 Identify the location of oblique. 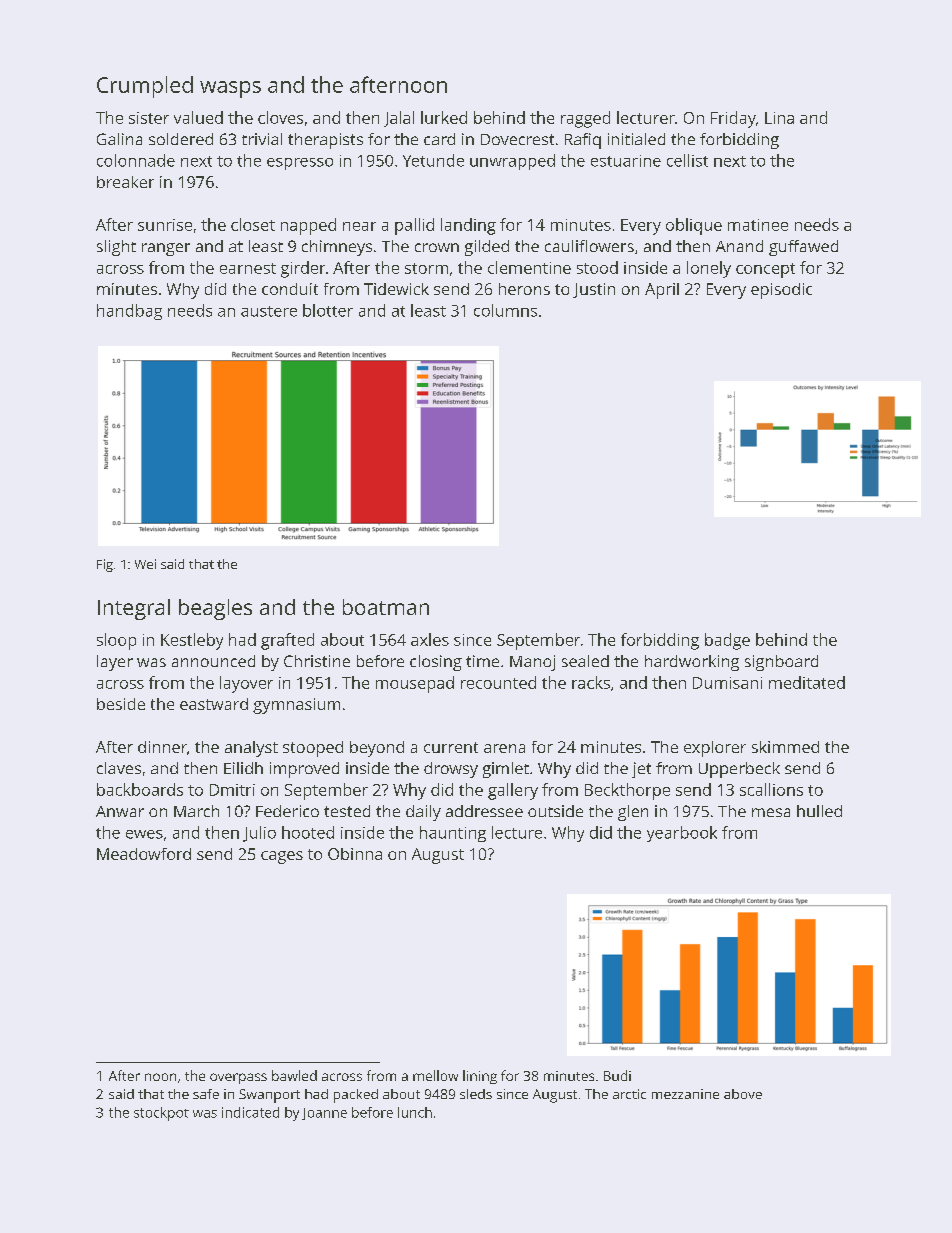
(694, 226).
